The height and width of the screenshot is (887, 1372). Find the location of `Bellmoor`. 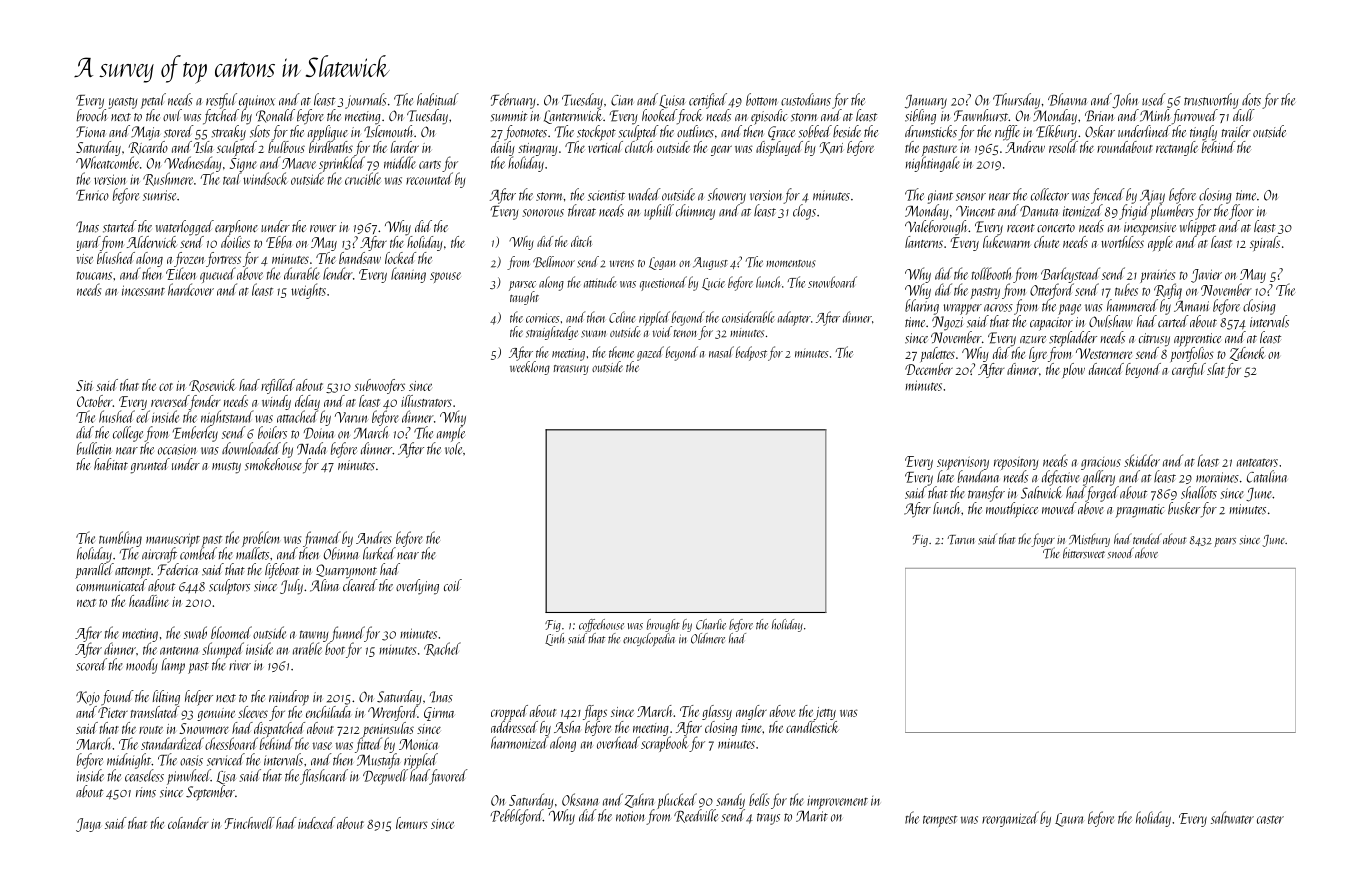

Bellmoor is located at coordinates (554, 262).
